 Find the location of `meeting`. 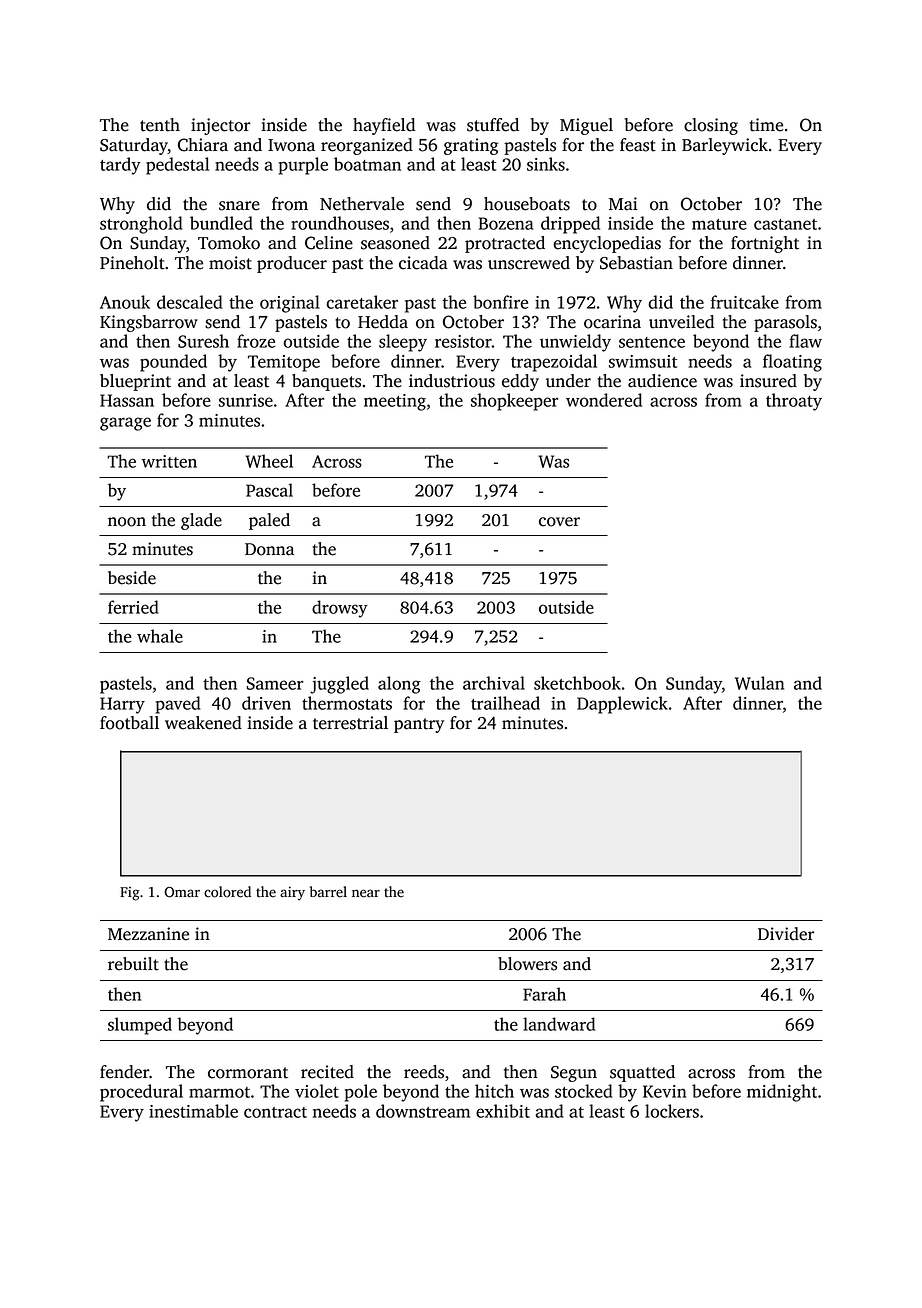

meeting is located at coordinates (395, 402).
